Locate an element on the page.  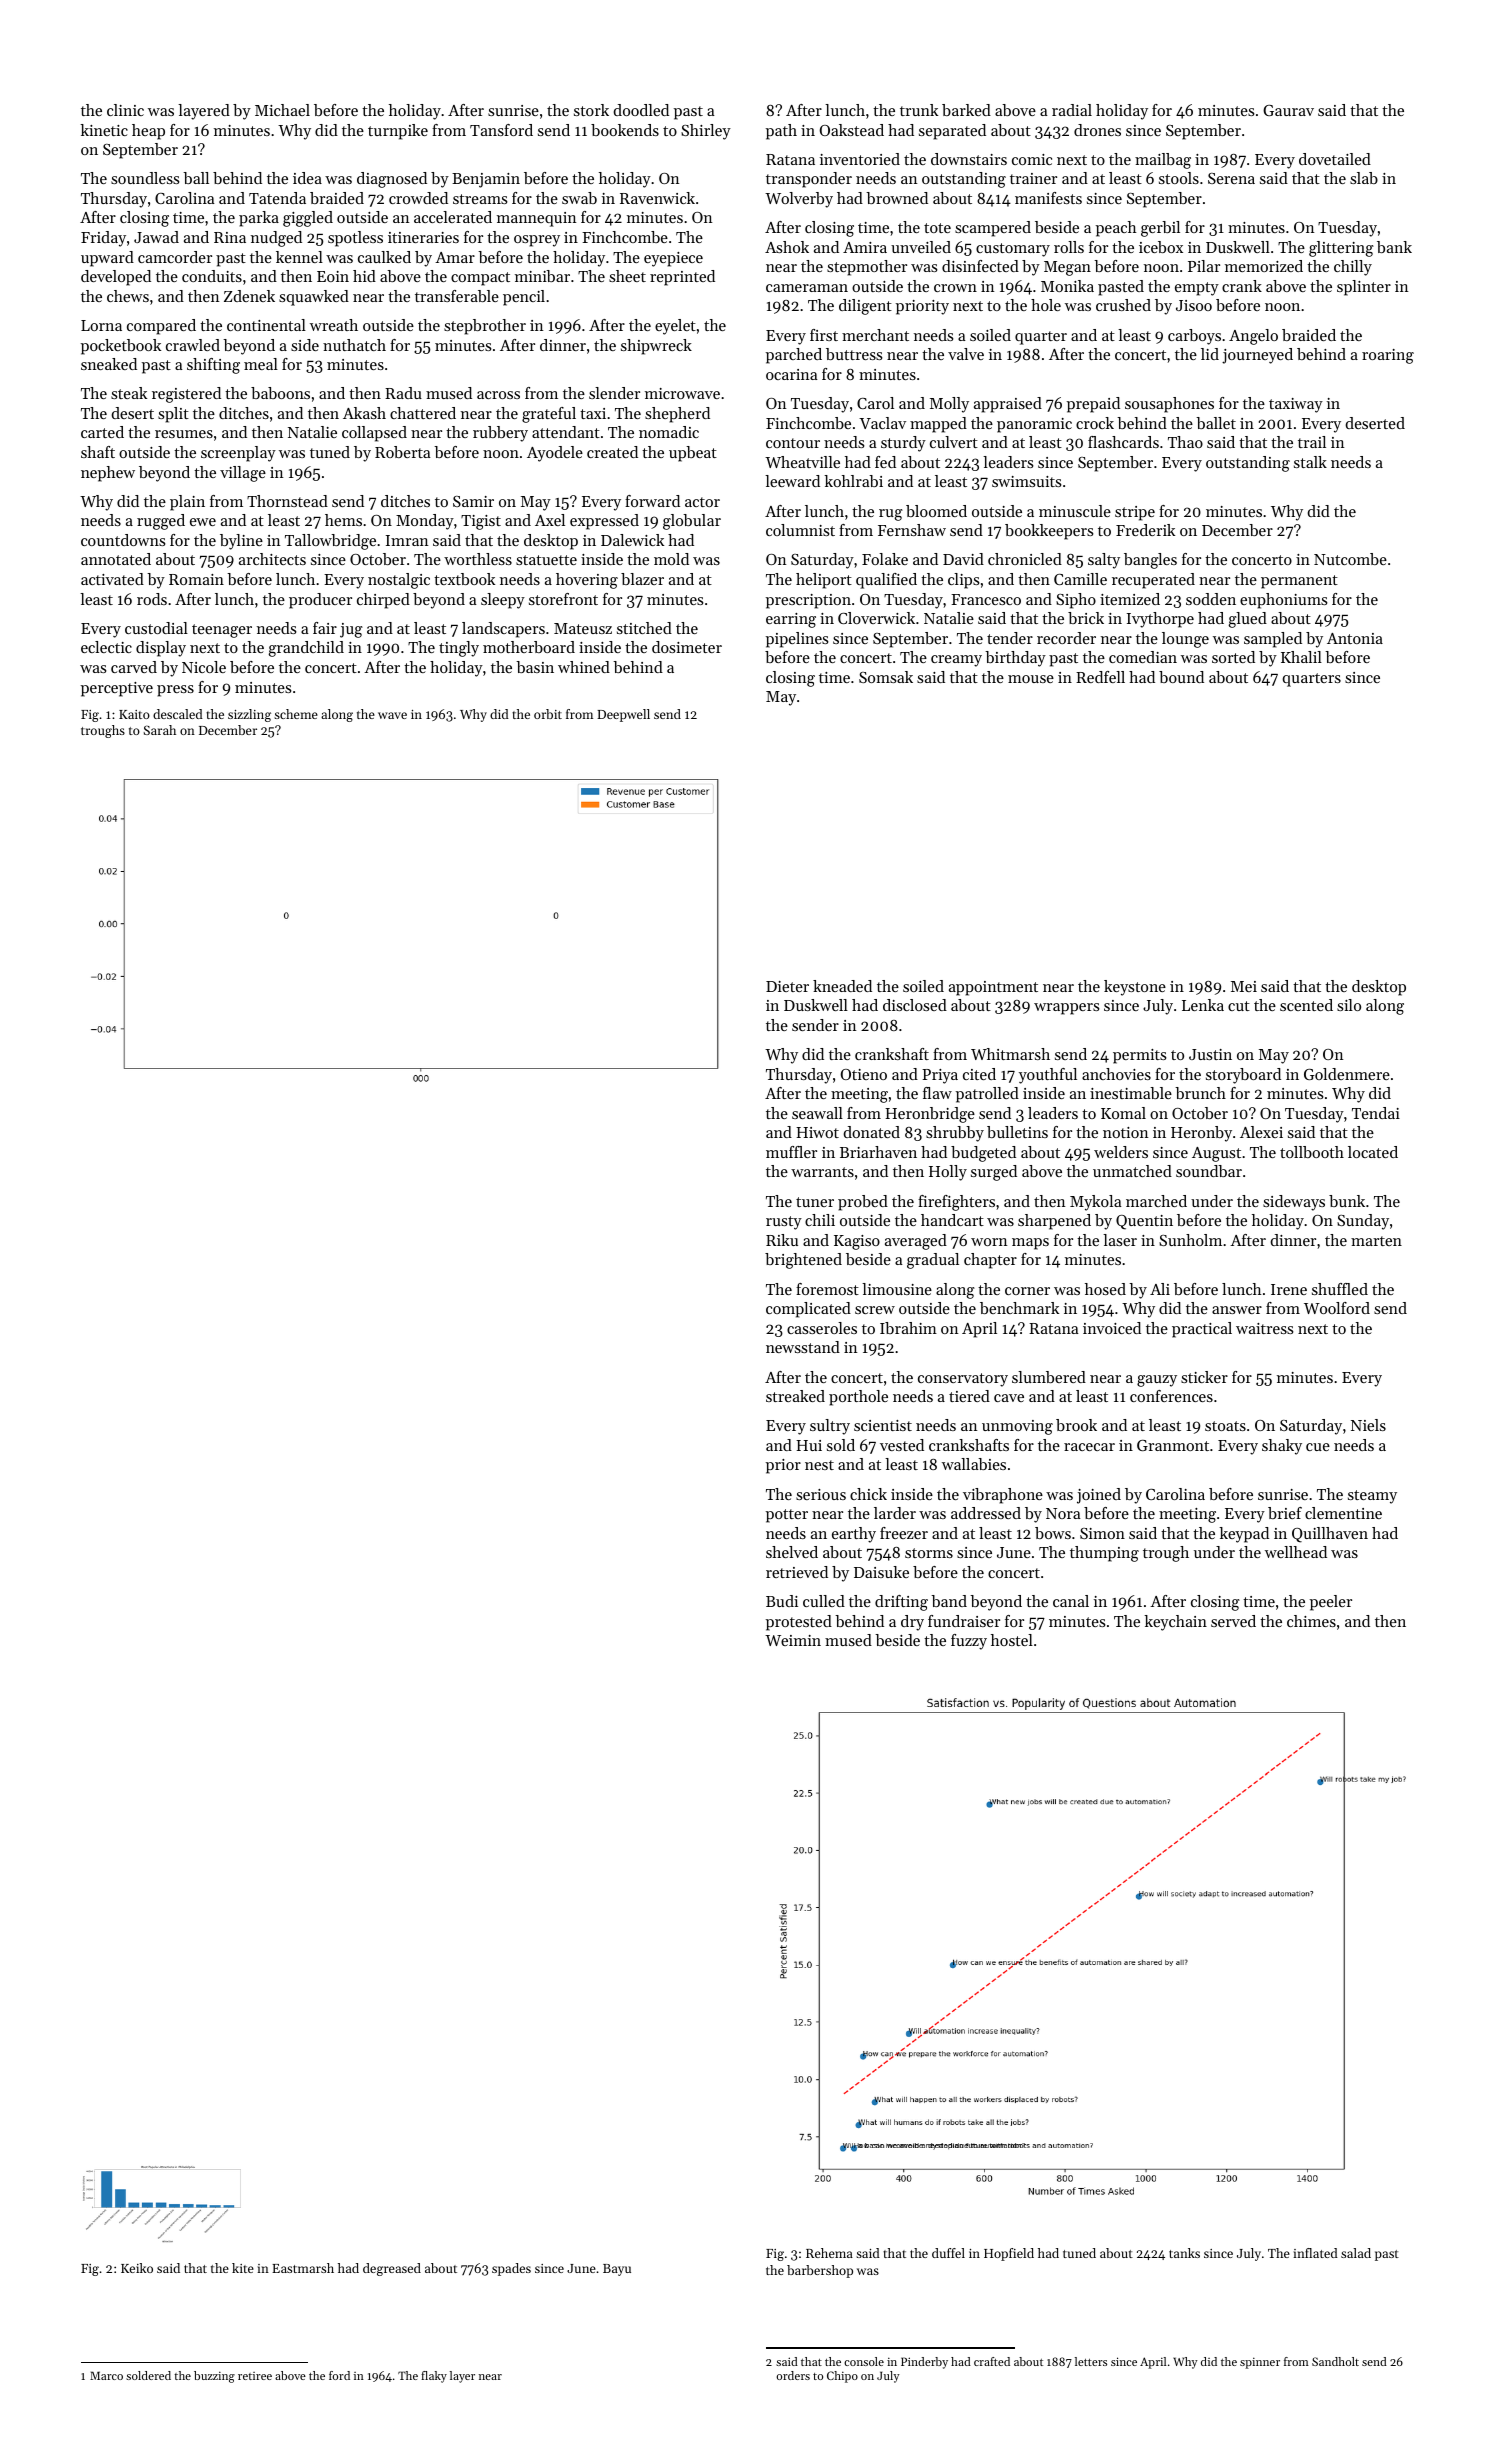
buzzing is located at coordinates (214, 2377).
